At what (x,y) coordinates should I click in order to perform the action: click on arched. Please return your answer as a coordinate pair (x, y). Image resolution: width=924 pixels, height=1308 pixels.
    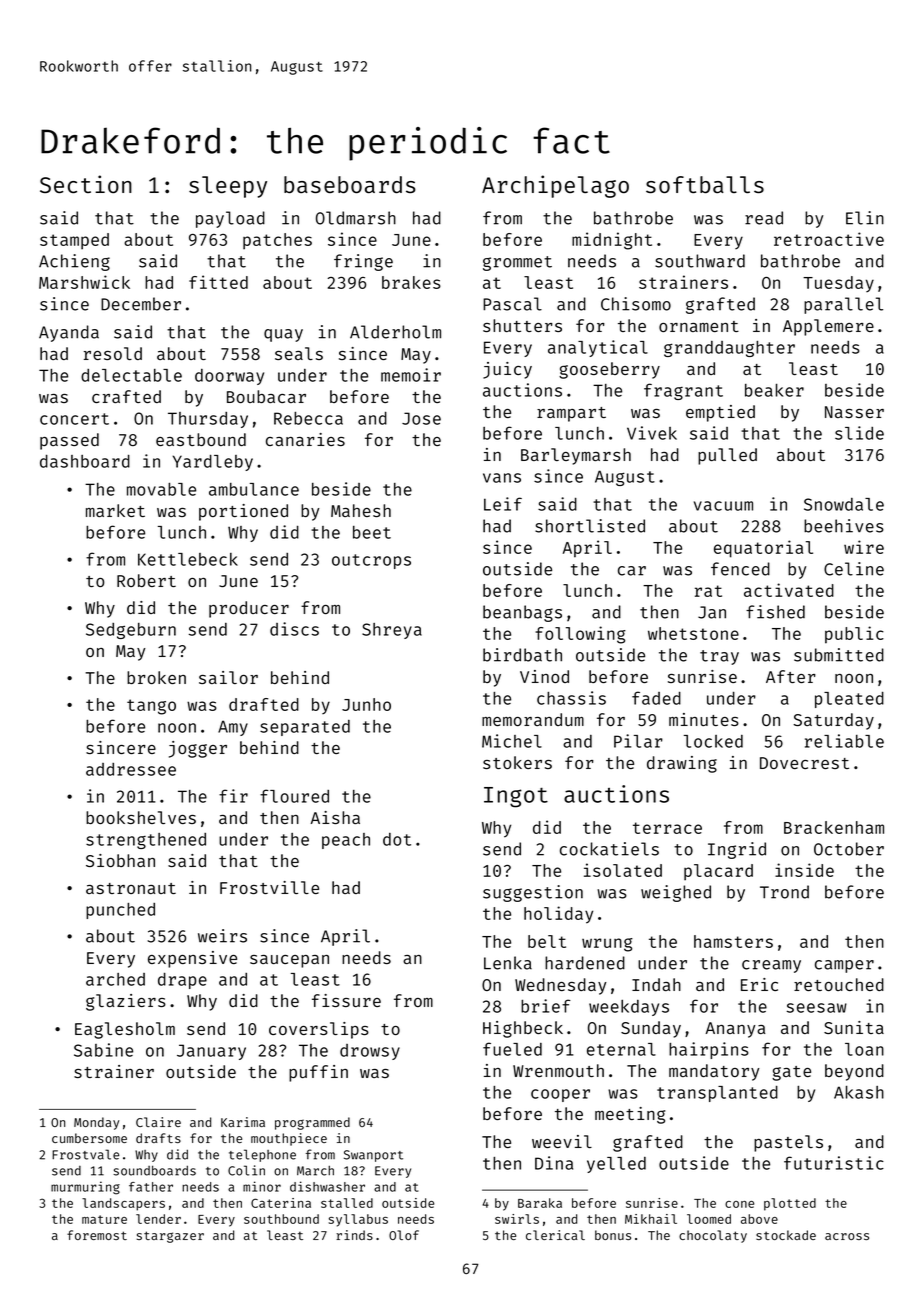
    Looking at the image, I should click on (115, 979).
